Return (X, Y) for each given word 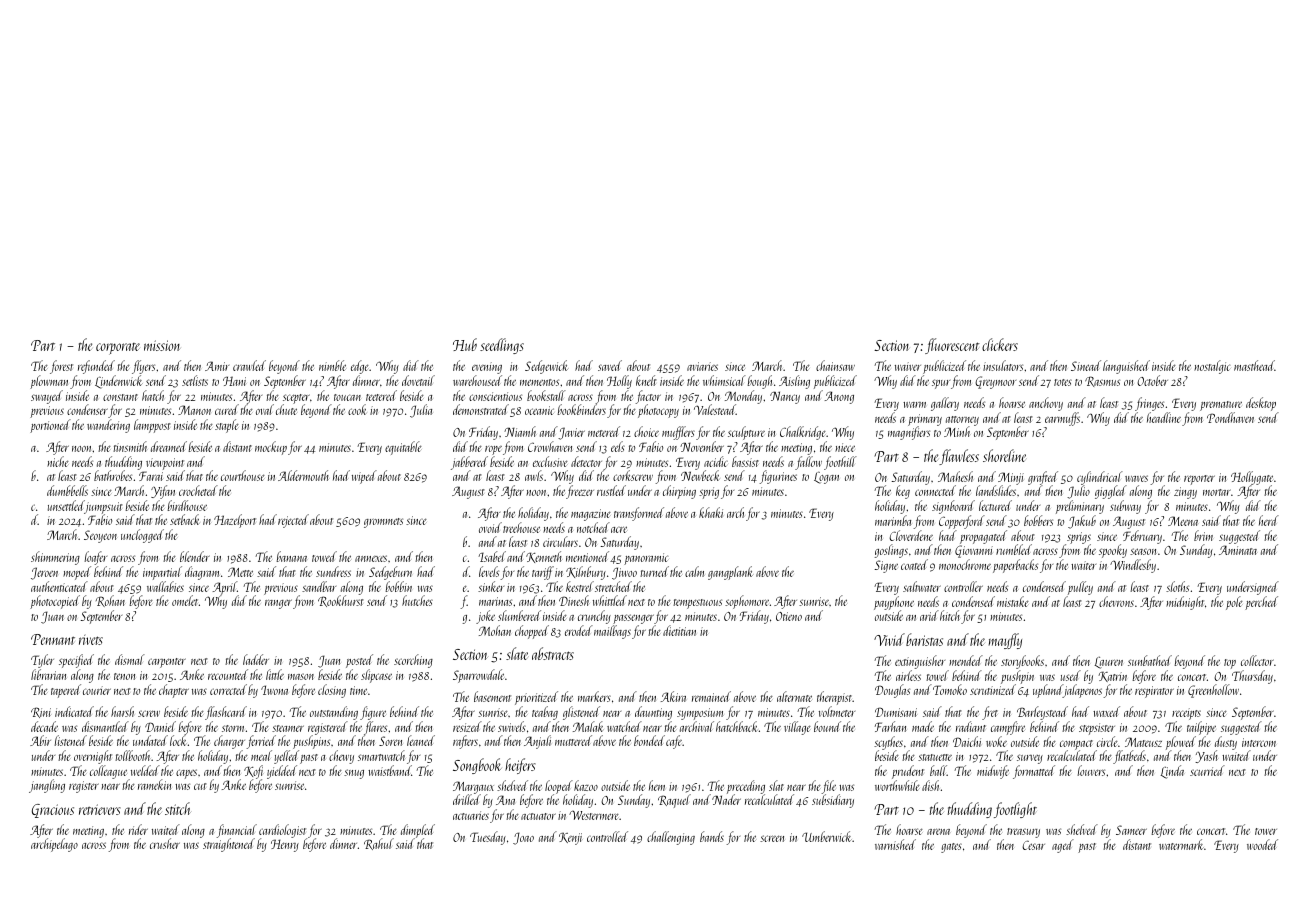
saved (610, 365)
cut (200, 786)
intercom (1259, 742)
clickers (1000, 344)
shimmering (55, 558)
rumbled (1014, 549)
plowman (49, 382)
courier (97, 690)
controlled (607, 836)
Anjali (537, 742)
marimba (893, 520)
